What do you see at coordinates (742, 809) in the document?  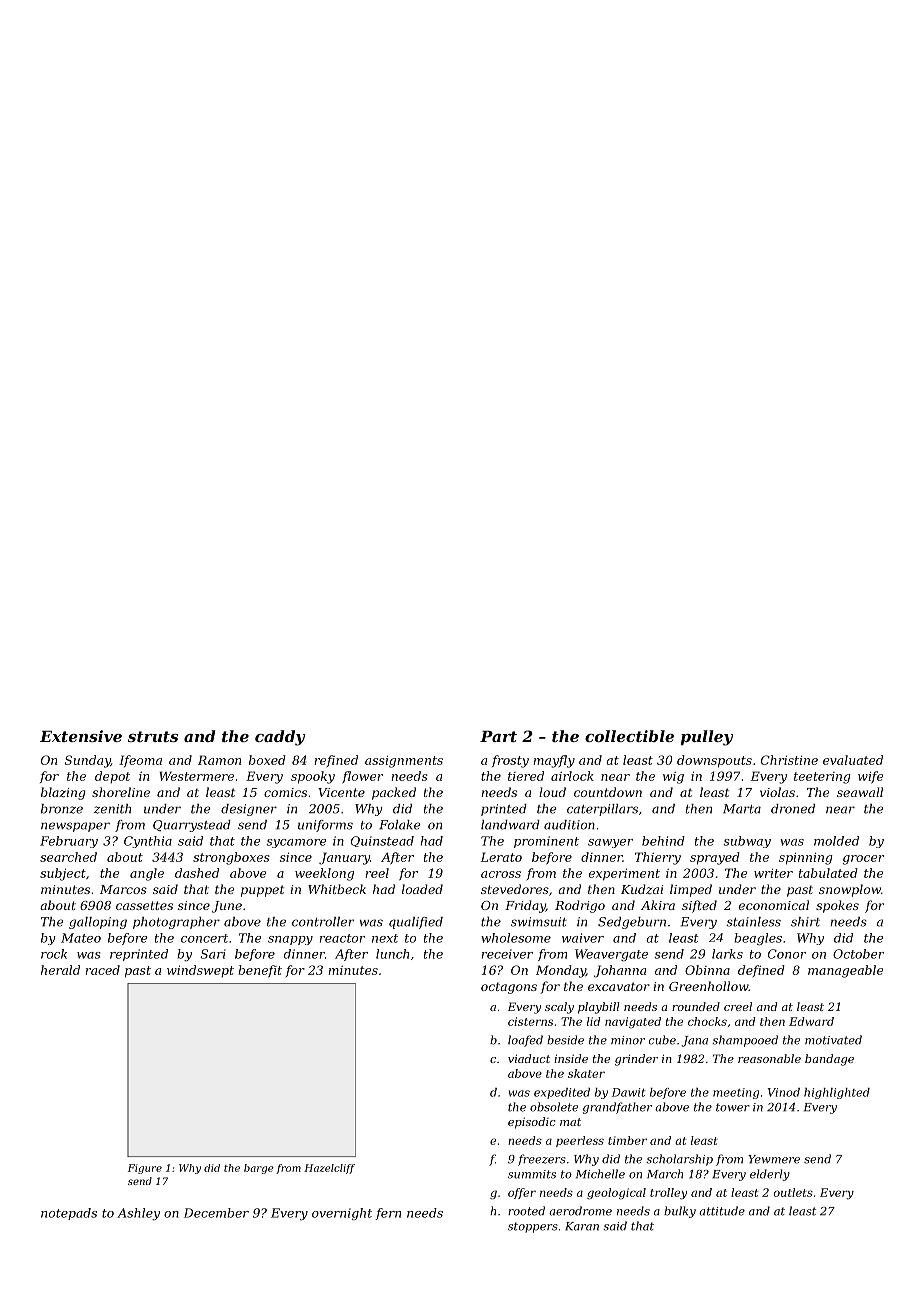 I see `Marta` at bounding box center [742, 809].
